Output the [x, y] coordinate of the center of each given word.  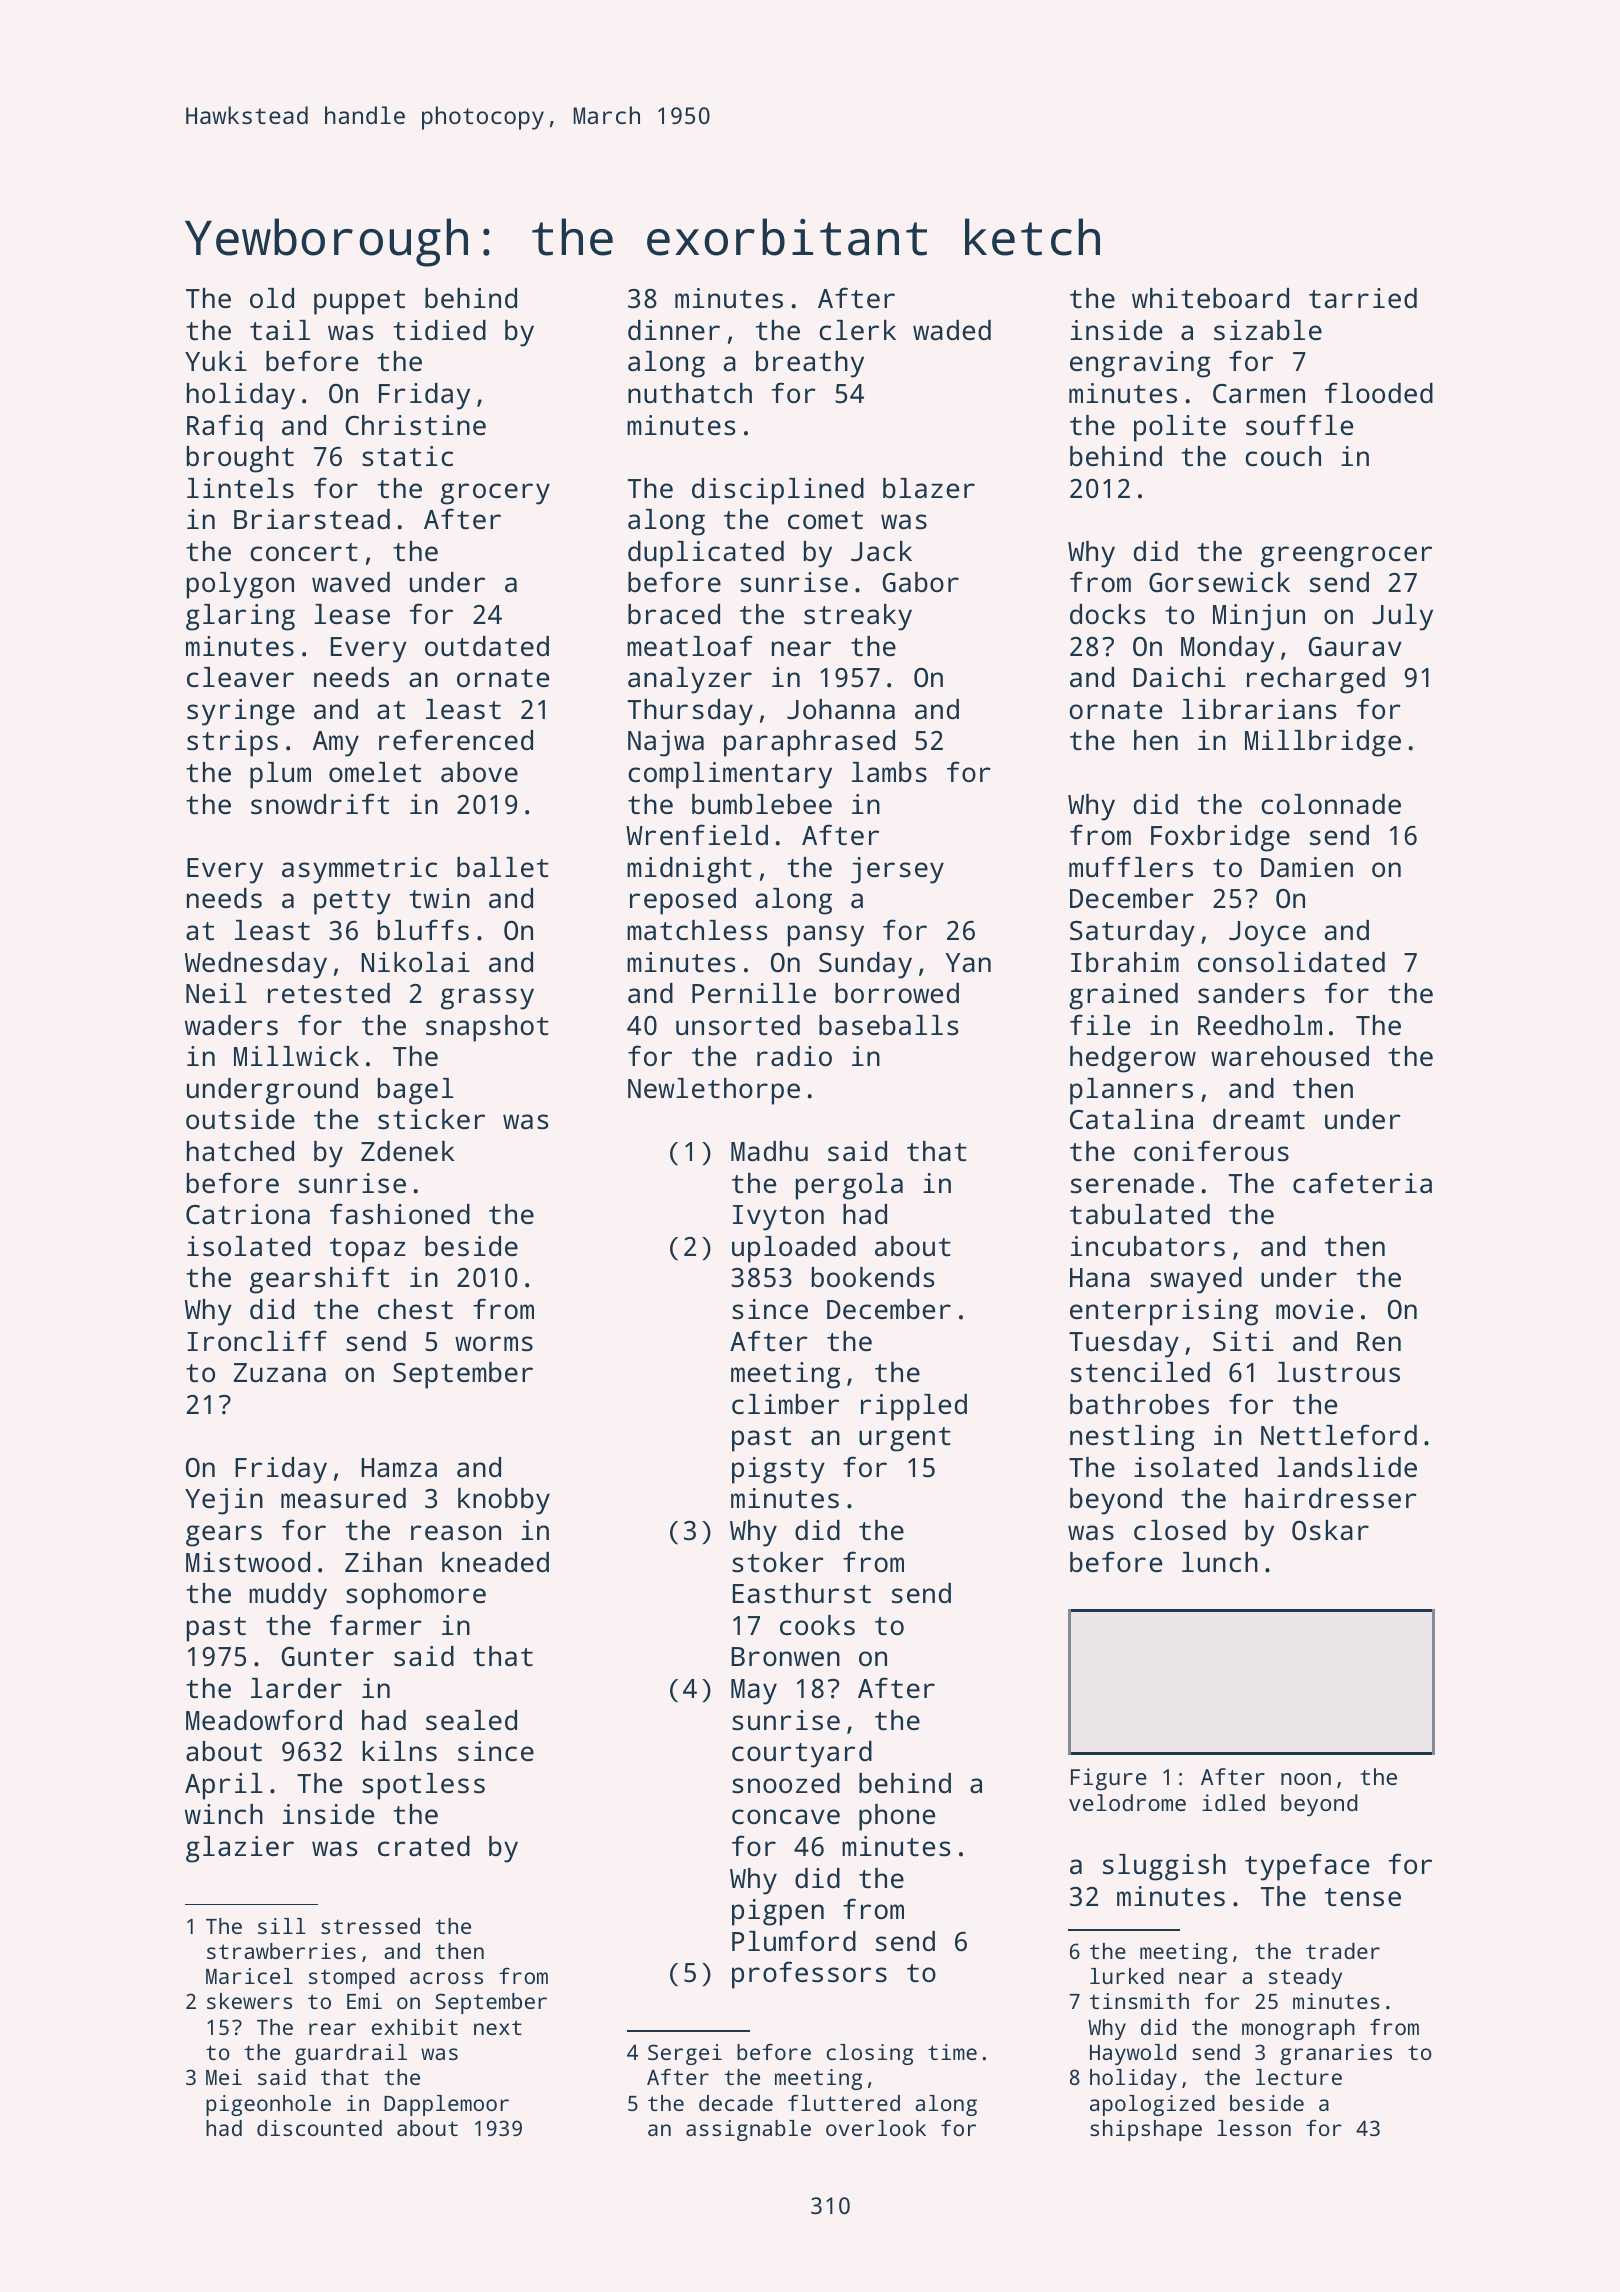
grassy [487, 999]
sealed [471, 1720]
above [479, 772]
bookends [873, 1277]
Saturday [1132, 933]
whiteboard [1210, 298]
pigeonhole [268, 2105]
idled [1233, 1802]
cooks [817, 1625]
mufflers [1131, 867]
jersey [897, 870]
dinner [674, 330]
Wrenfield [697, 834]
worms [494, 1344]
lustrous [1338, 1372]
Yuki [216, 361]
